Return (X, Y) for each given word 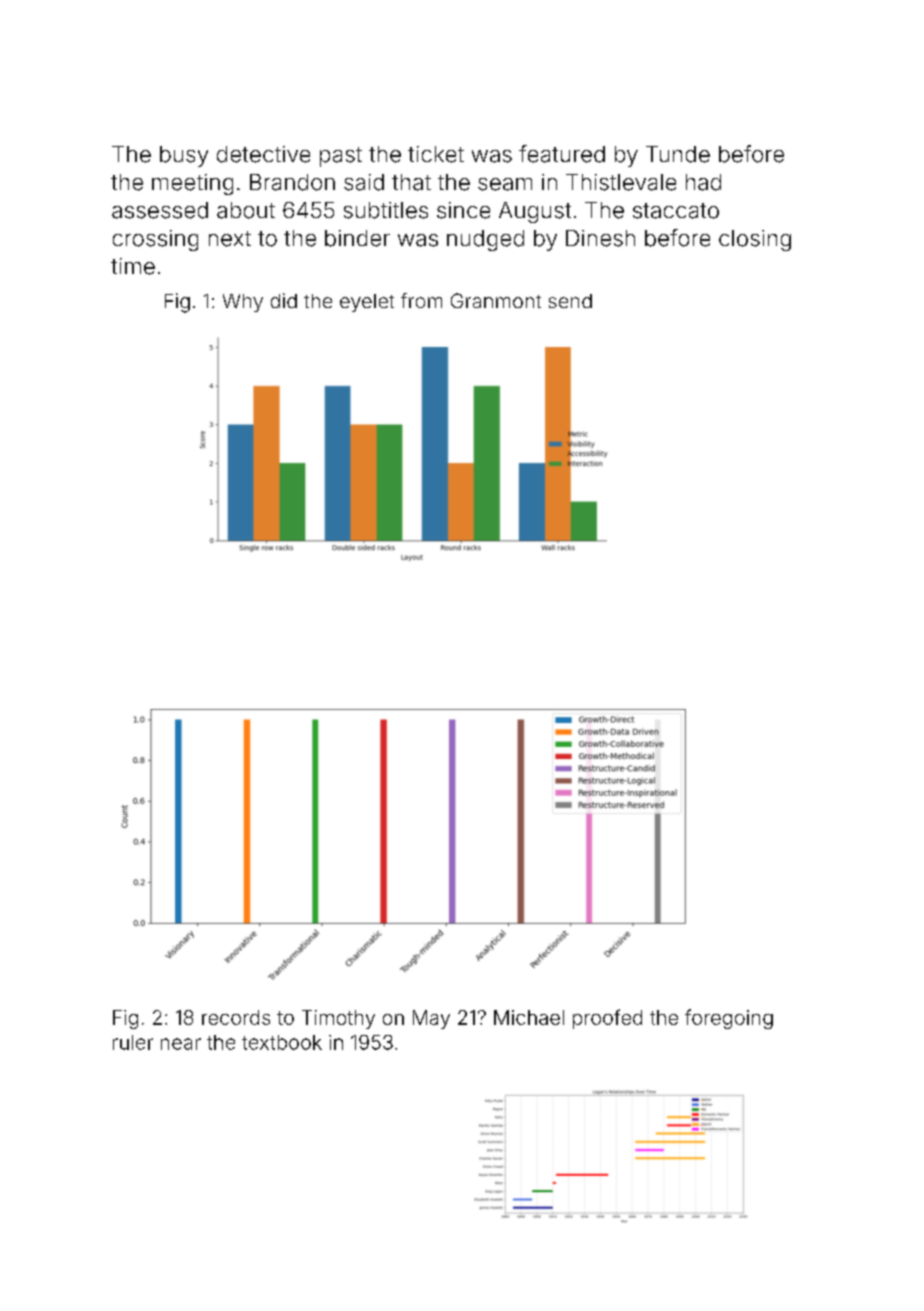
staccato (676, 211)
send (570, 301)
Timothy (338, 1019)
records (236, 1017)
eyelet (367, 303)
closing (755, 240)
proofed (607, 1019)
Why (243, 303)
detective (263, 154)
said (364, 182)
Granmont (496, 300)
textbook (282, 1042)
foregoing (729, 1019)
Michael (529, 1017)
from (421, 300)
